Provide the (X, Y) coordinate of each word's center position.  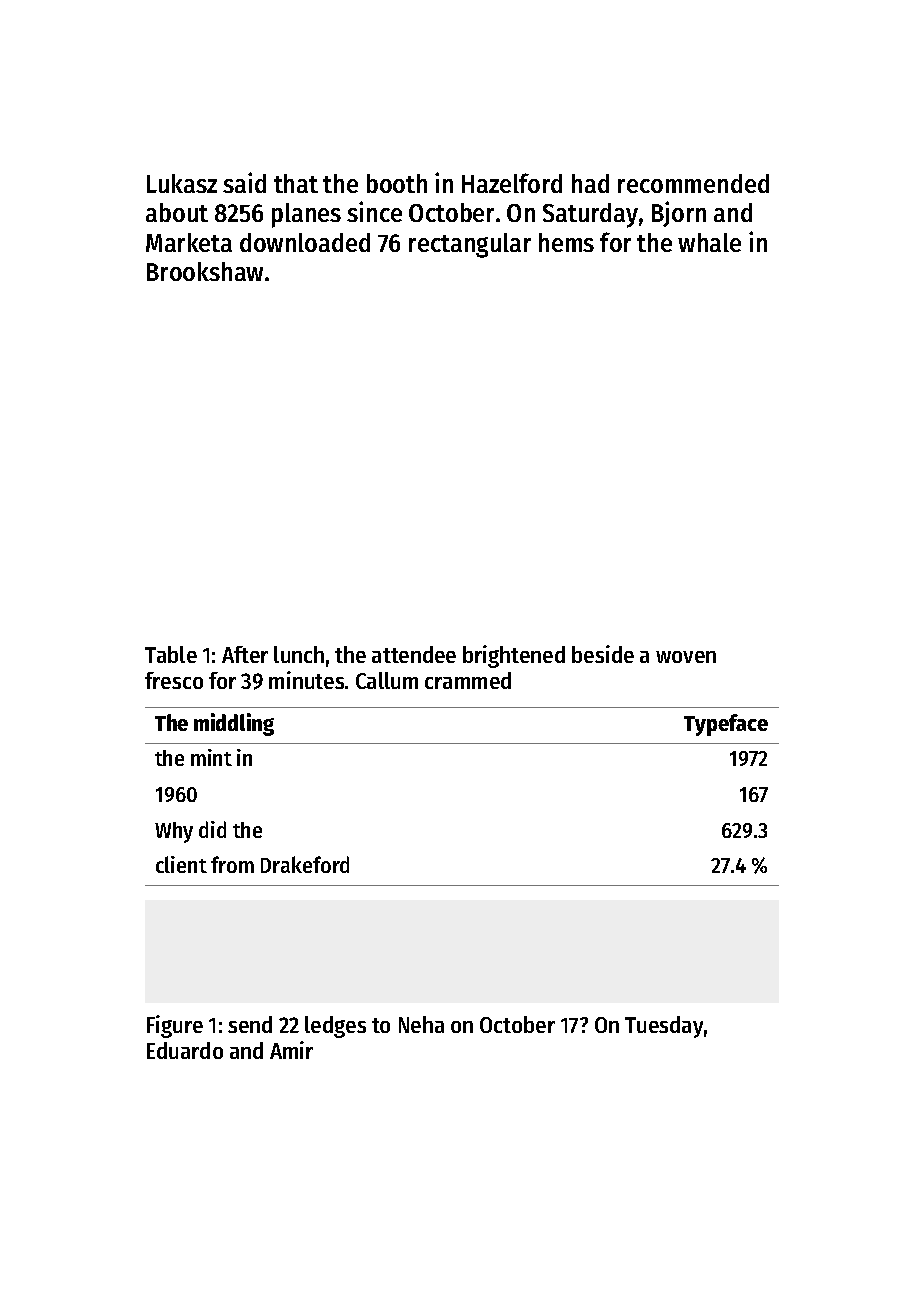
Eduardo (185, 1050)
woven (686, 657)
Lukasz (182, 183)
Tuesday (664, 1027)
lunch (299, 654)
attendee (414, 654)
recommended (693, 183)
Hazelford (512, 183)
